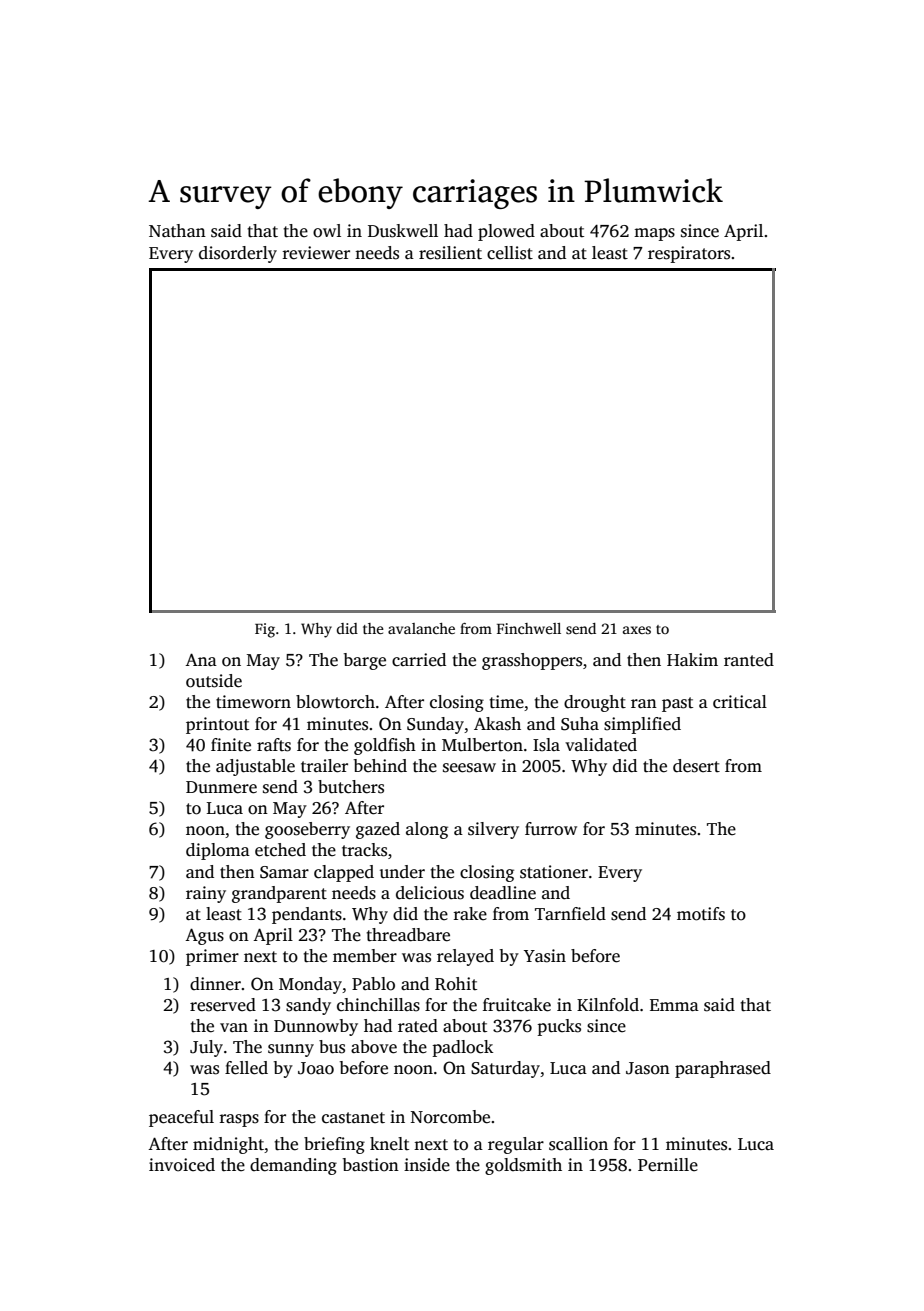 This screenshot has width=924, height=1311. What do you see at coordinates (403, 231) in the screenshot?
I see `Duskwell` at bounding box center [403, 231].
